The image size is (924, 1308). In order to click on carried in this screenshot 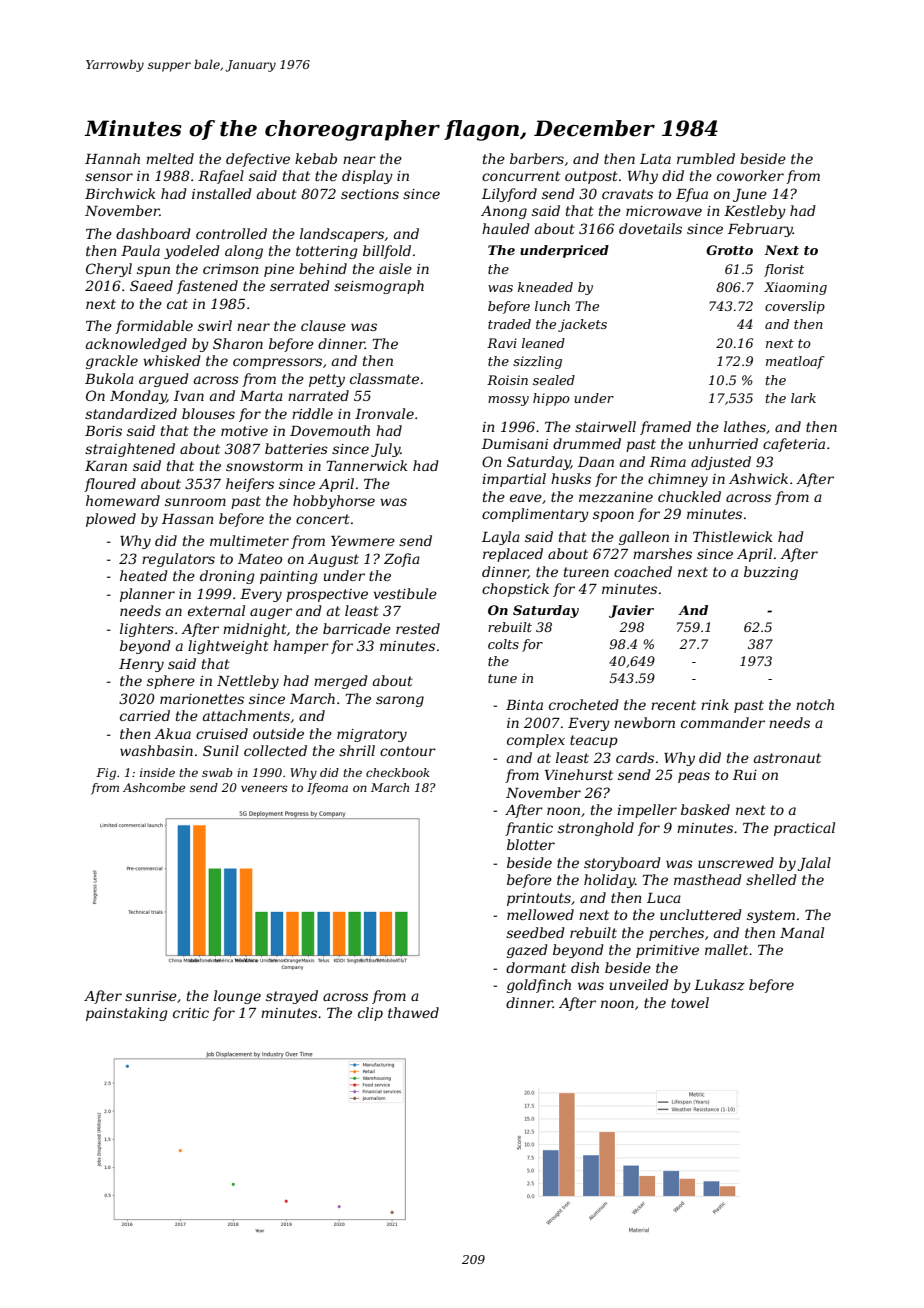, I will do `click(145, 715)`.
